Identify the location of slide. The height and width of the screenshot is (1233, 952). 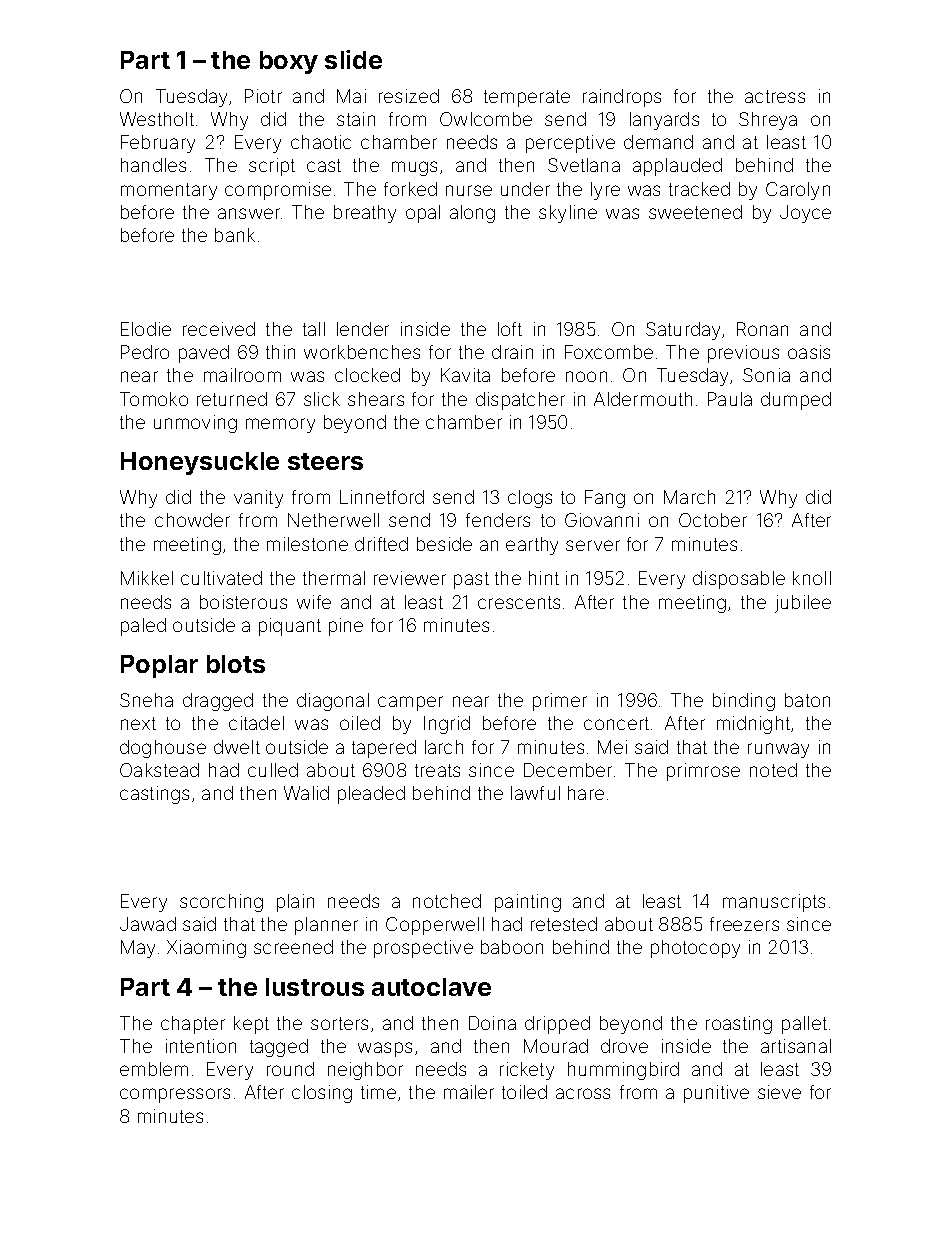
(353, 59).
